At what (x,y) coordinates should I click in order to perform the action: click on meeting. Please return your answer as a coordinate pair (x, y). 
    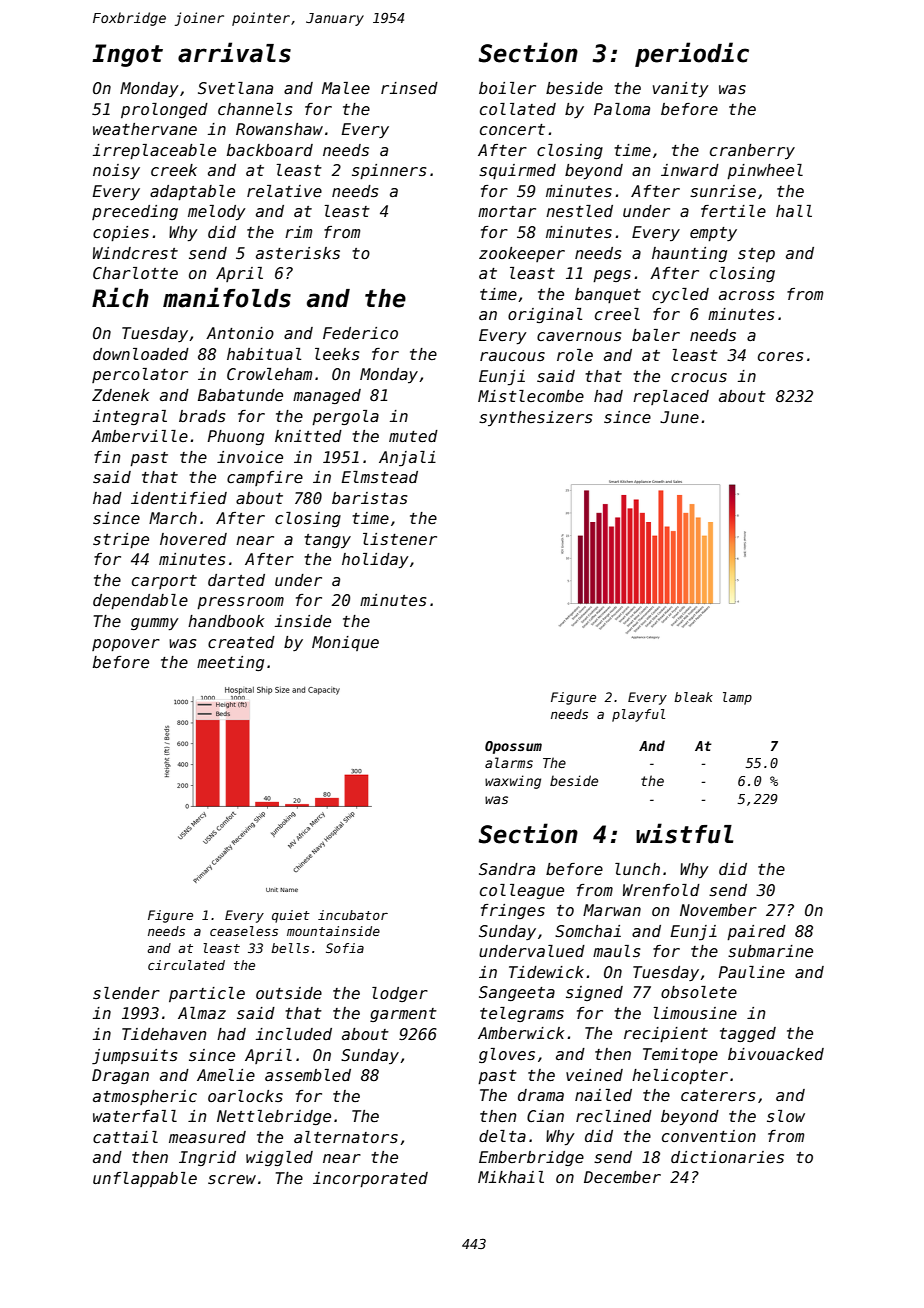
    Looking at the image, I should click on (230, 663).
